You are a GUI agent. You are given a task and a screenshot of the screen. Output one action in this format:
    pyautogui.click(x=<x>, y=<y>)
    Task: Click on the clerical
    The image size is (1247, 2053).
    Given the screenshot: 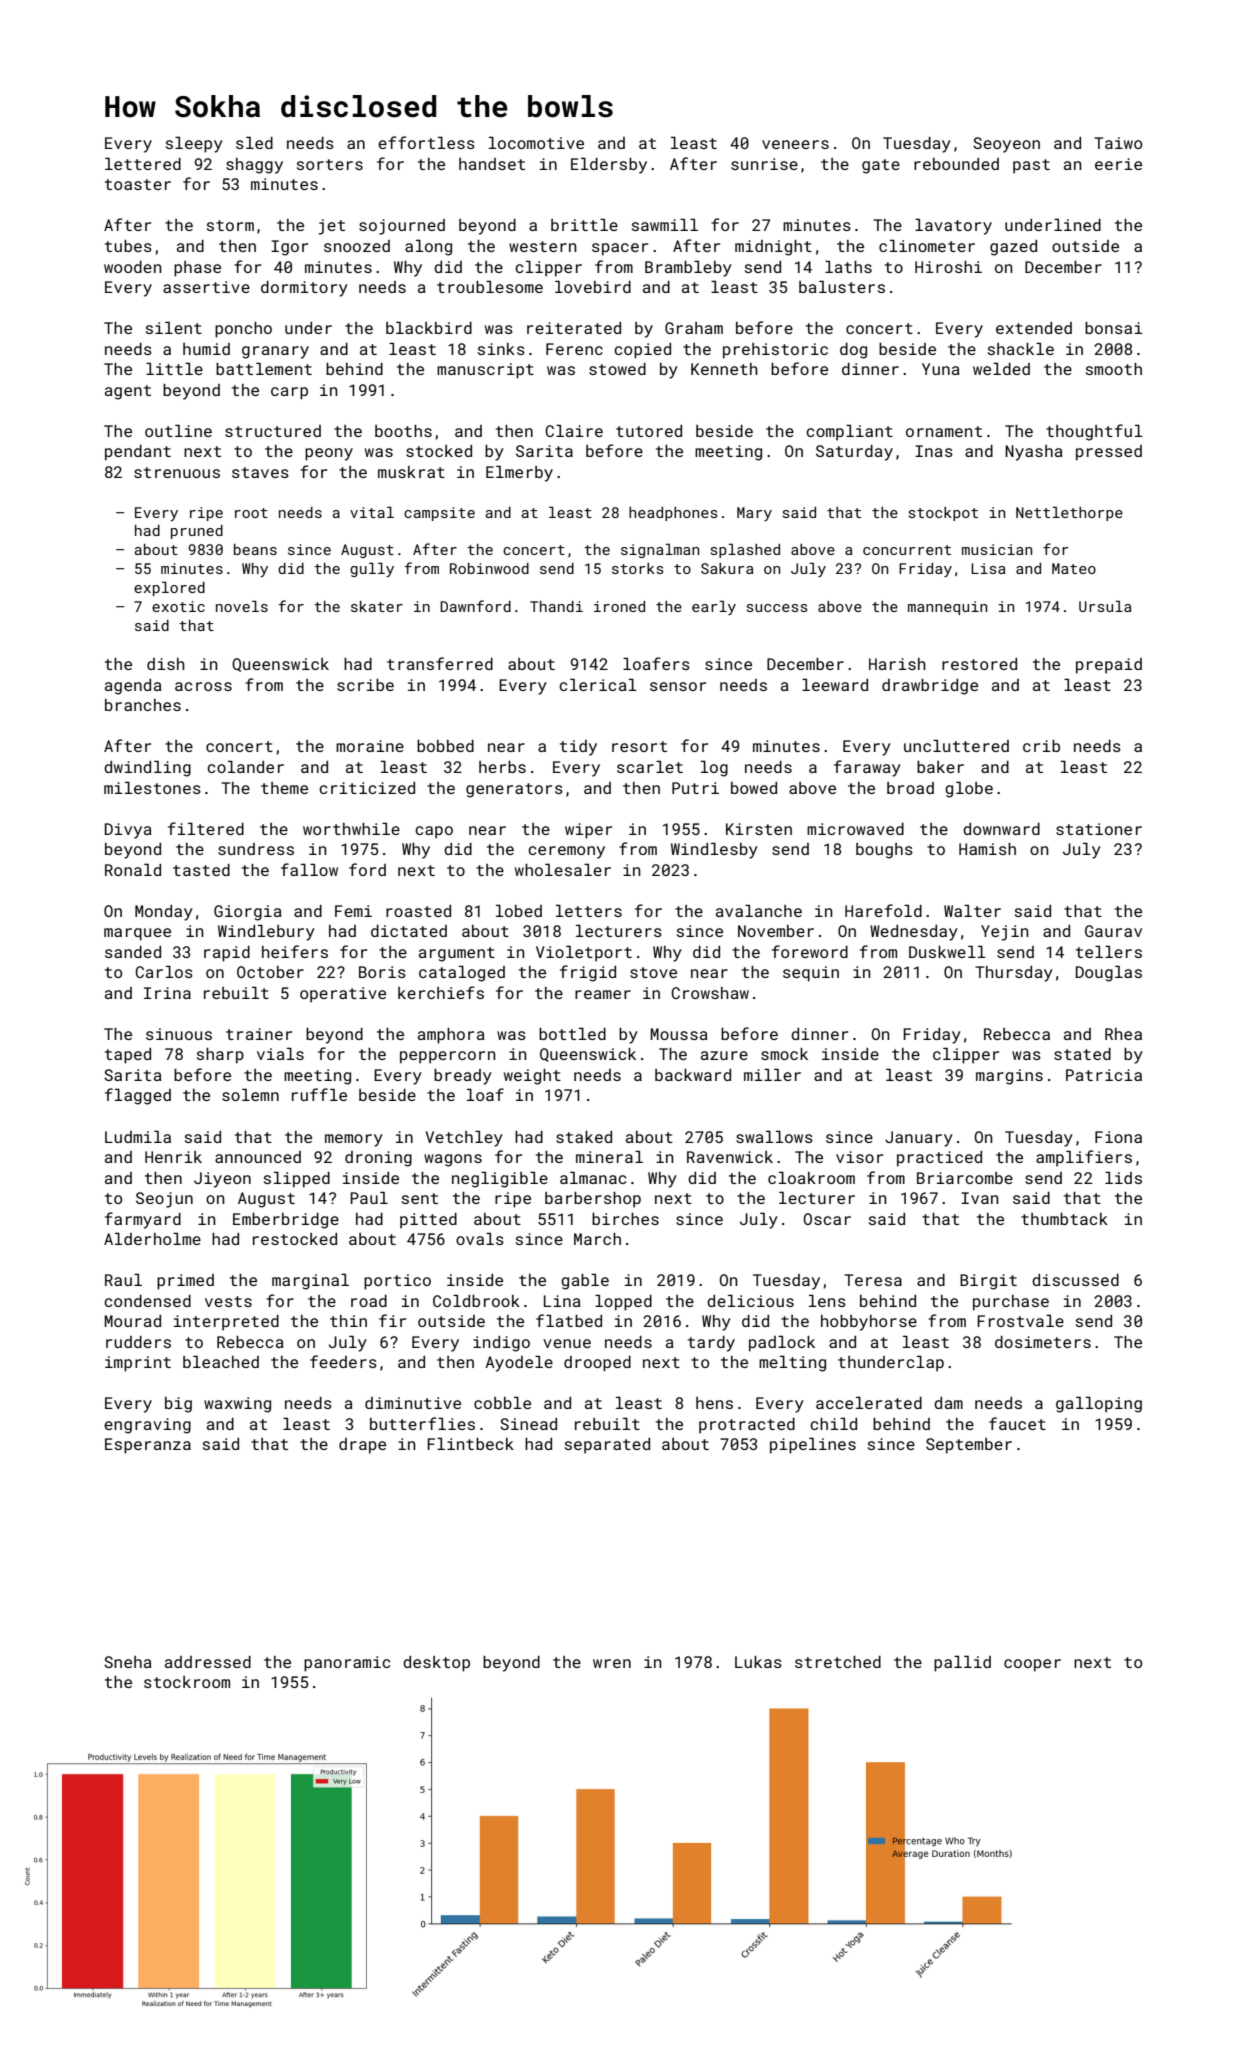 What is the action you would take?
    pyautogui.click(x=598, y=685)
